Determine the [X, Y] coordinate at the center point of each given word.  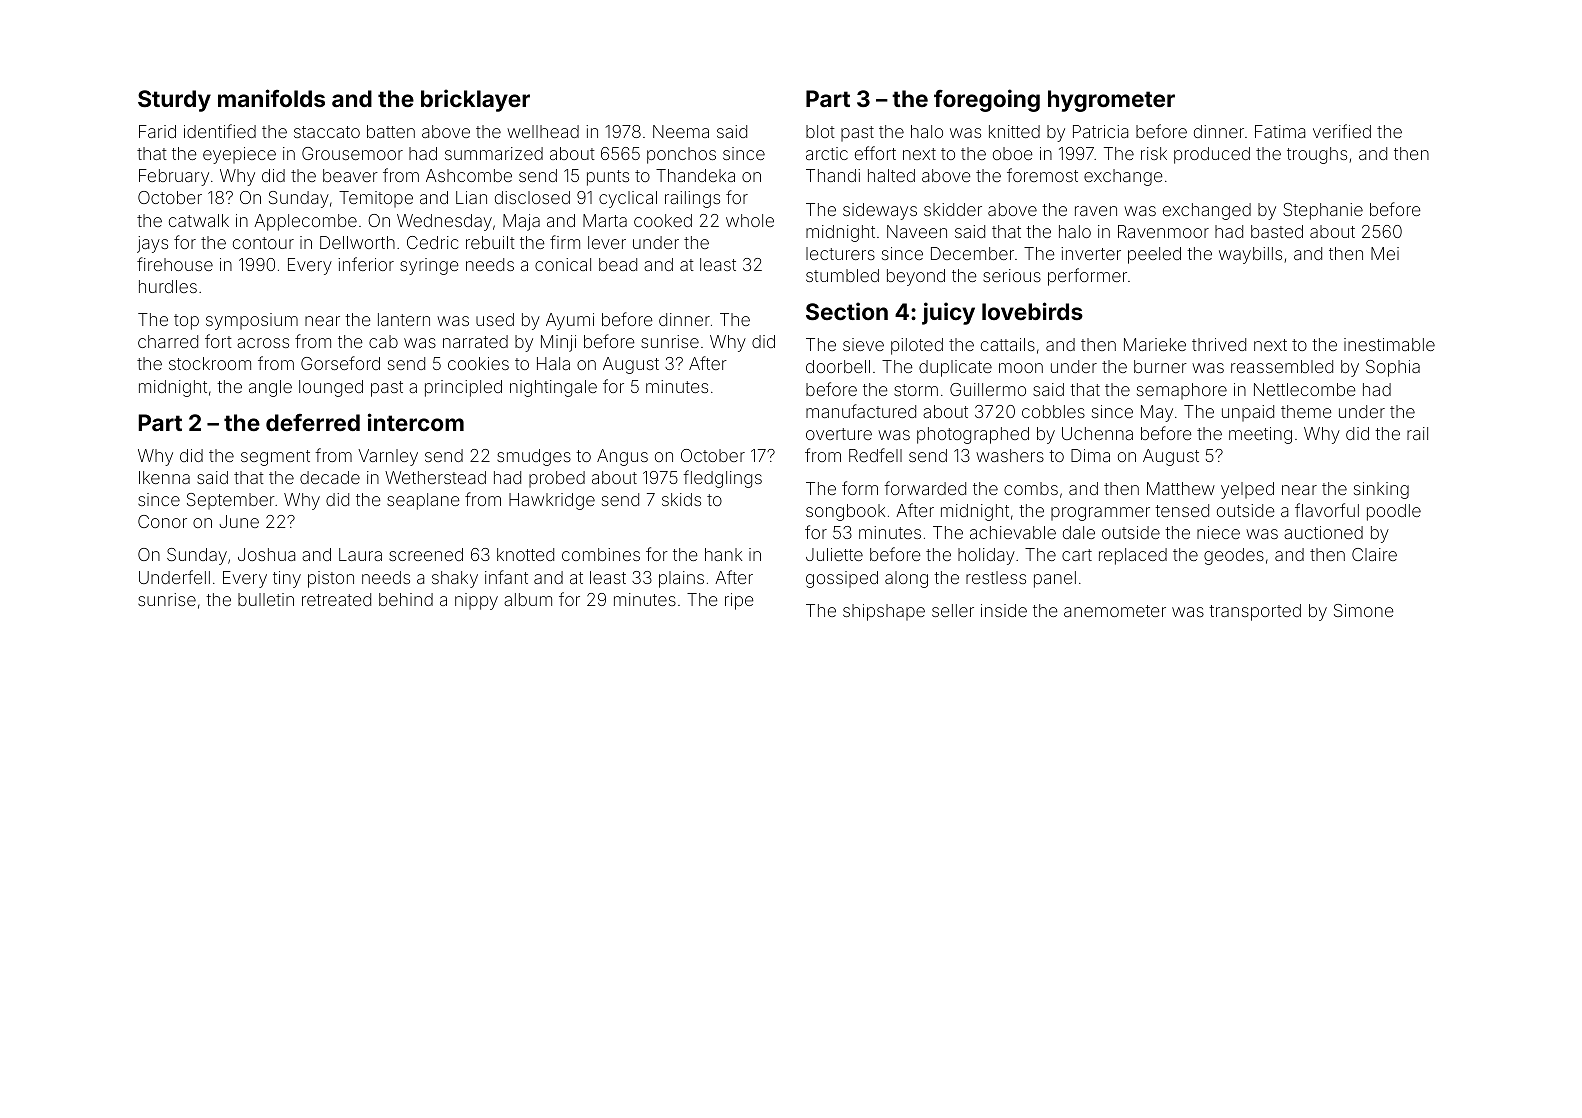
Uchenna [1097, 433]
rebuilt [490, 242]
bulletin [266, 599]
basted [1277, 231]
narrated [475, 341]
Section [847, 311]
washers [1010, 455]
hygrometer [1111, 101]
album [528, 599]
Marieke [1155, 344]
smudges [534, 457]
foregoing [987, 100]
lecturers [840, 253]
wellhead [543, 131]
